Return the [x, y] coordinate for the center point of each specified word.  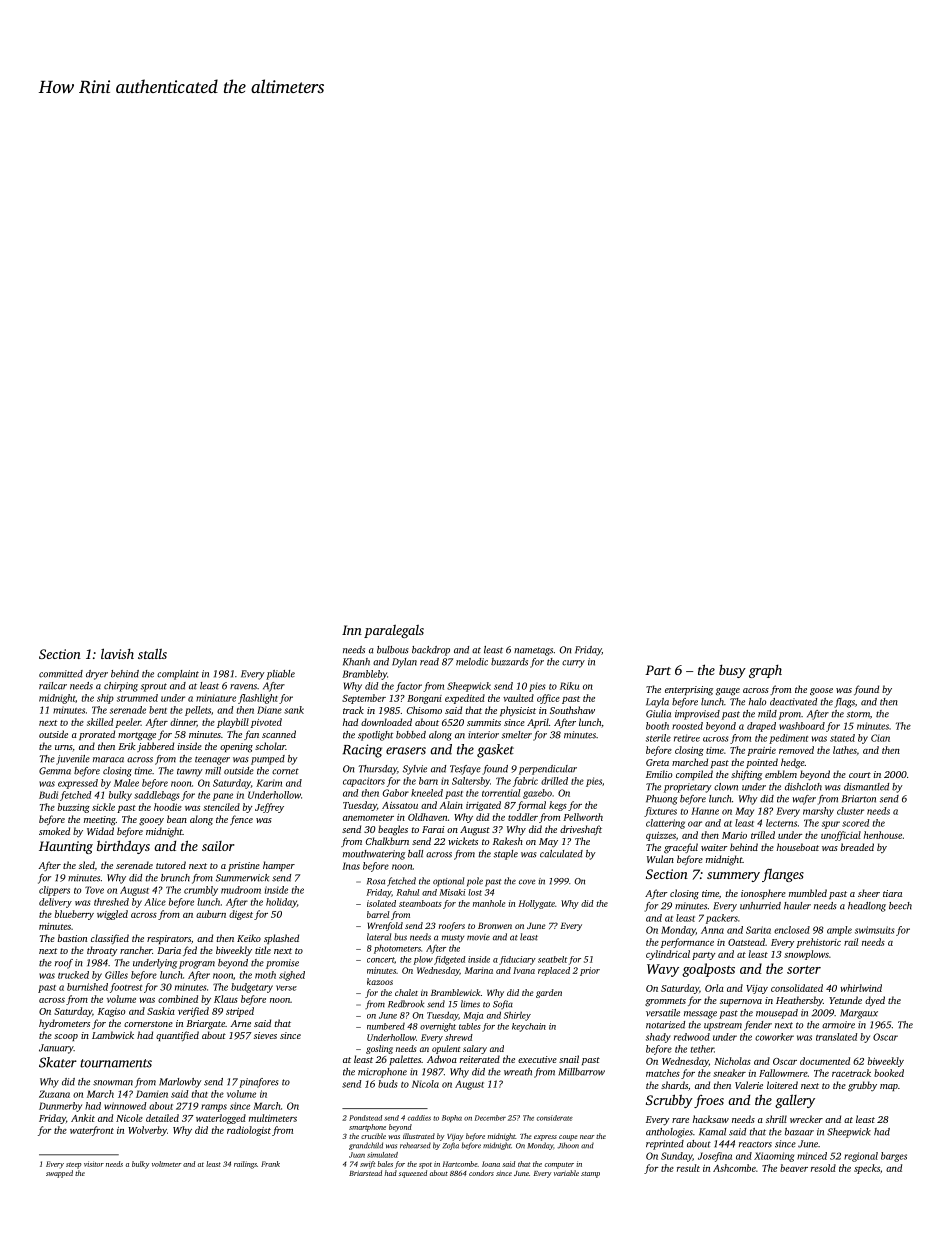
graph [765, 671]
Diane [269, 710]
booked [889, 1073]
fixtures [660, 812]
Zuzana [54, 1094]
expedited [465, 699]
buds [388, 1084]
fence [241, 820]
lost [475, 892]
